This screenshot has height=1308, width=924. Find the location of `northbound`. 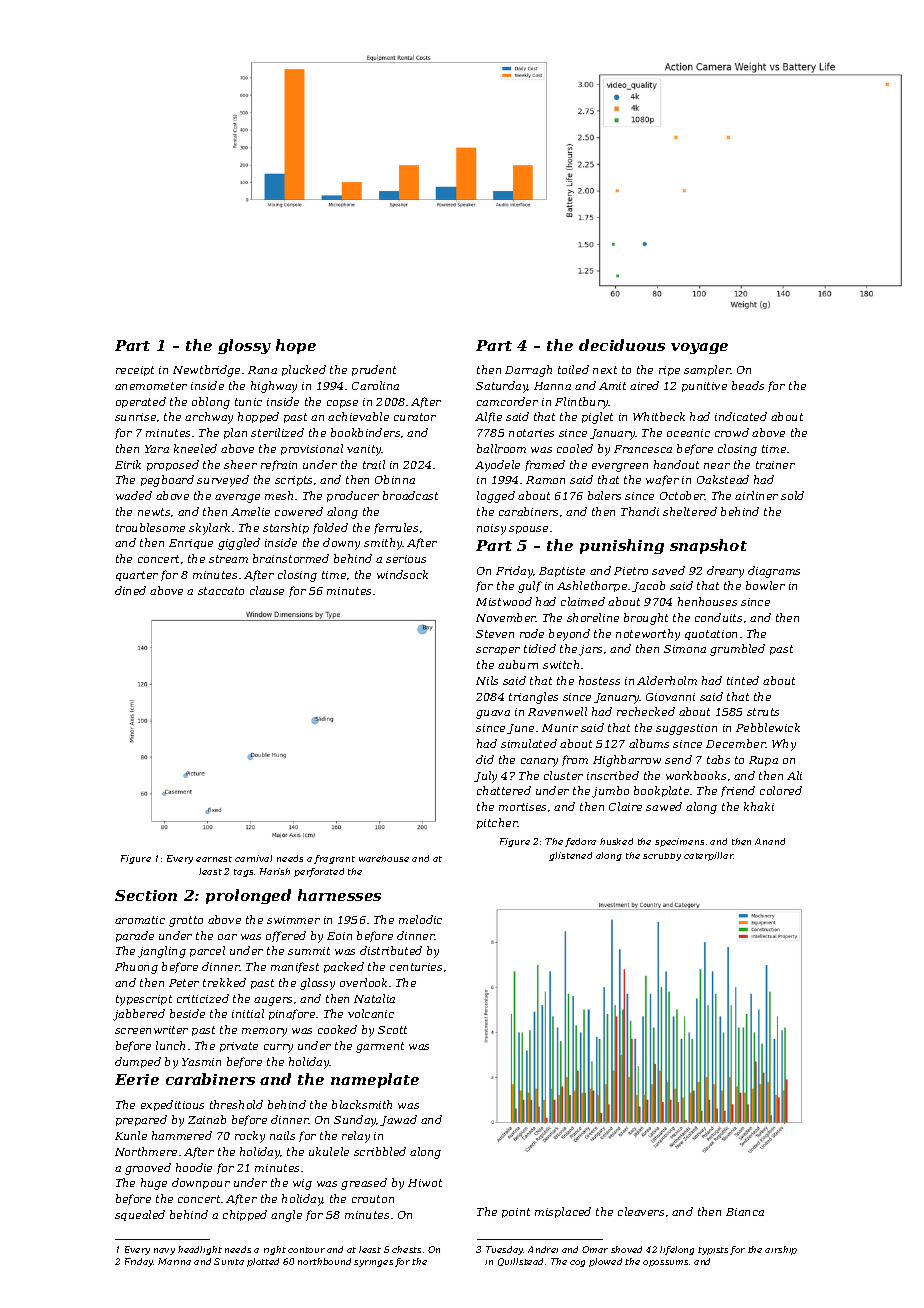

northbound is located at coordinates (324, 1261).
